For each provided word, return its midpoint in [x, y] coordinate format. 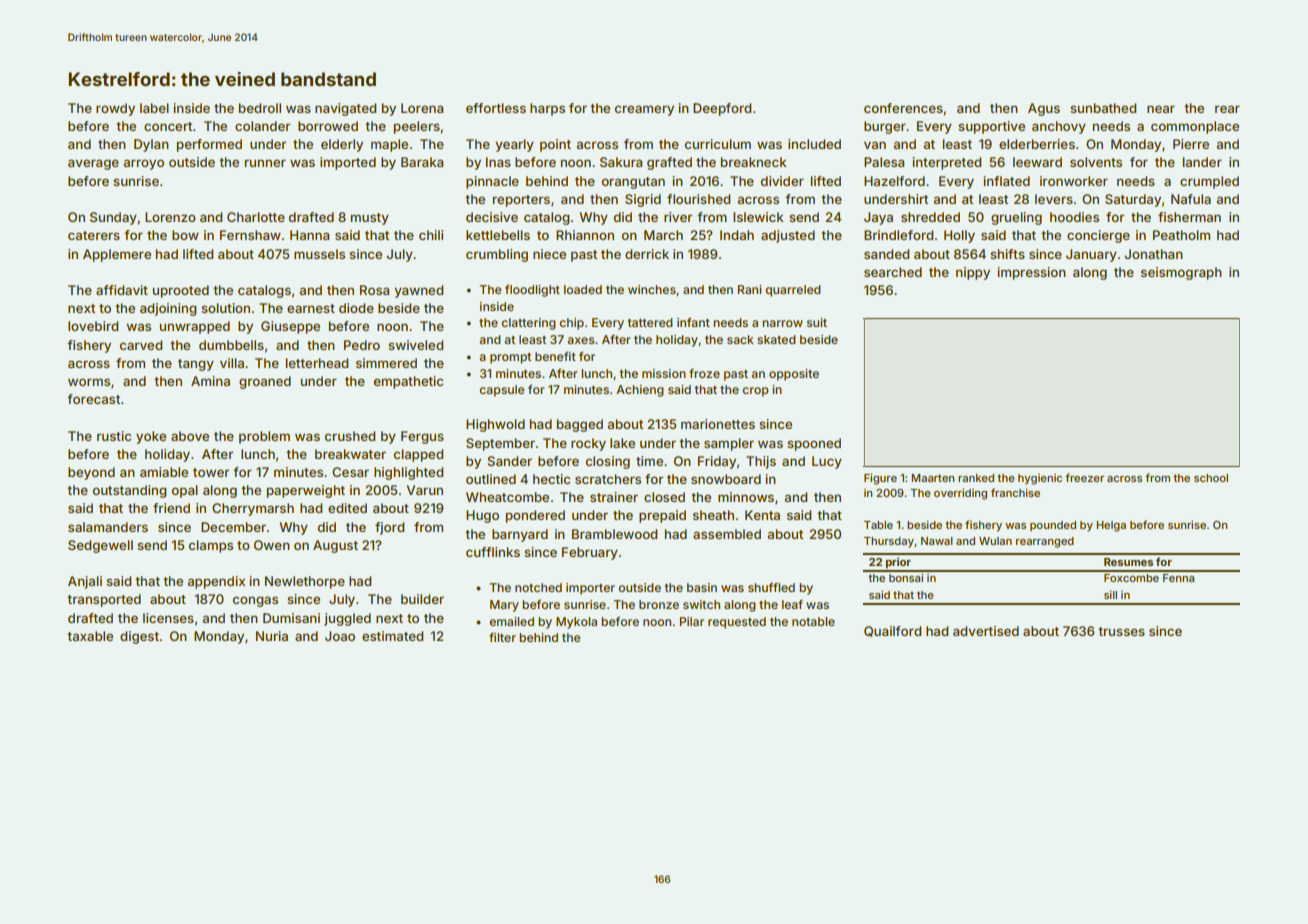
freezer [1084, 477]
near [1161, 109]
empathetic [408, 382]
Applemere [117, 255]
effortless [496, 108]
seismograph [1181, 273]
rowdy [115, 109]
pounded [1053, 526]
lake [622, 443]
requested [737, 623]
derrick [647, 254]
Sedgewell [100, 546]
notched [538, 587]
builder [422, 599]
